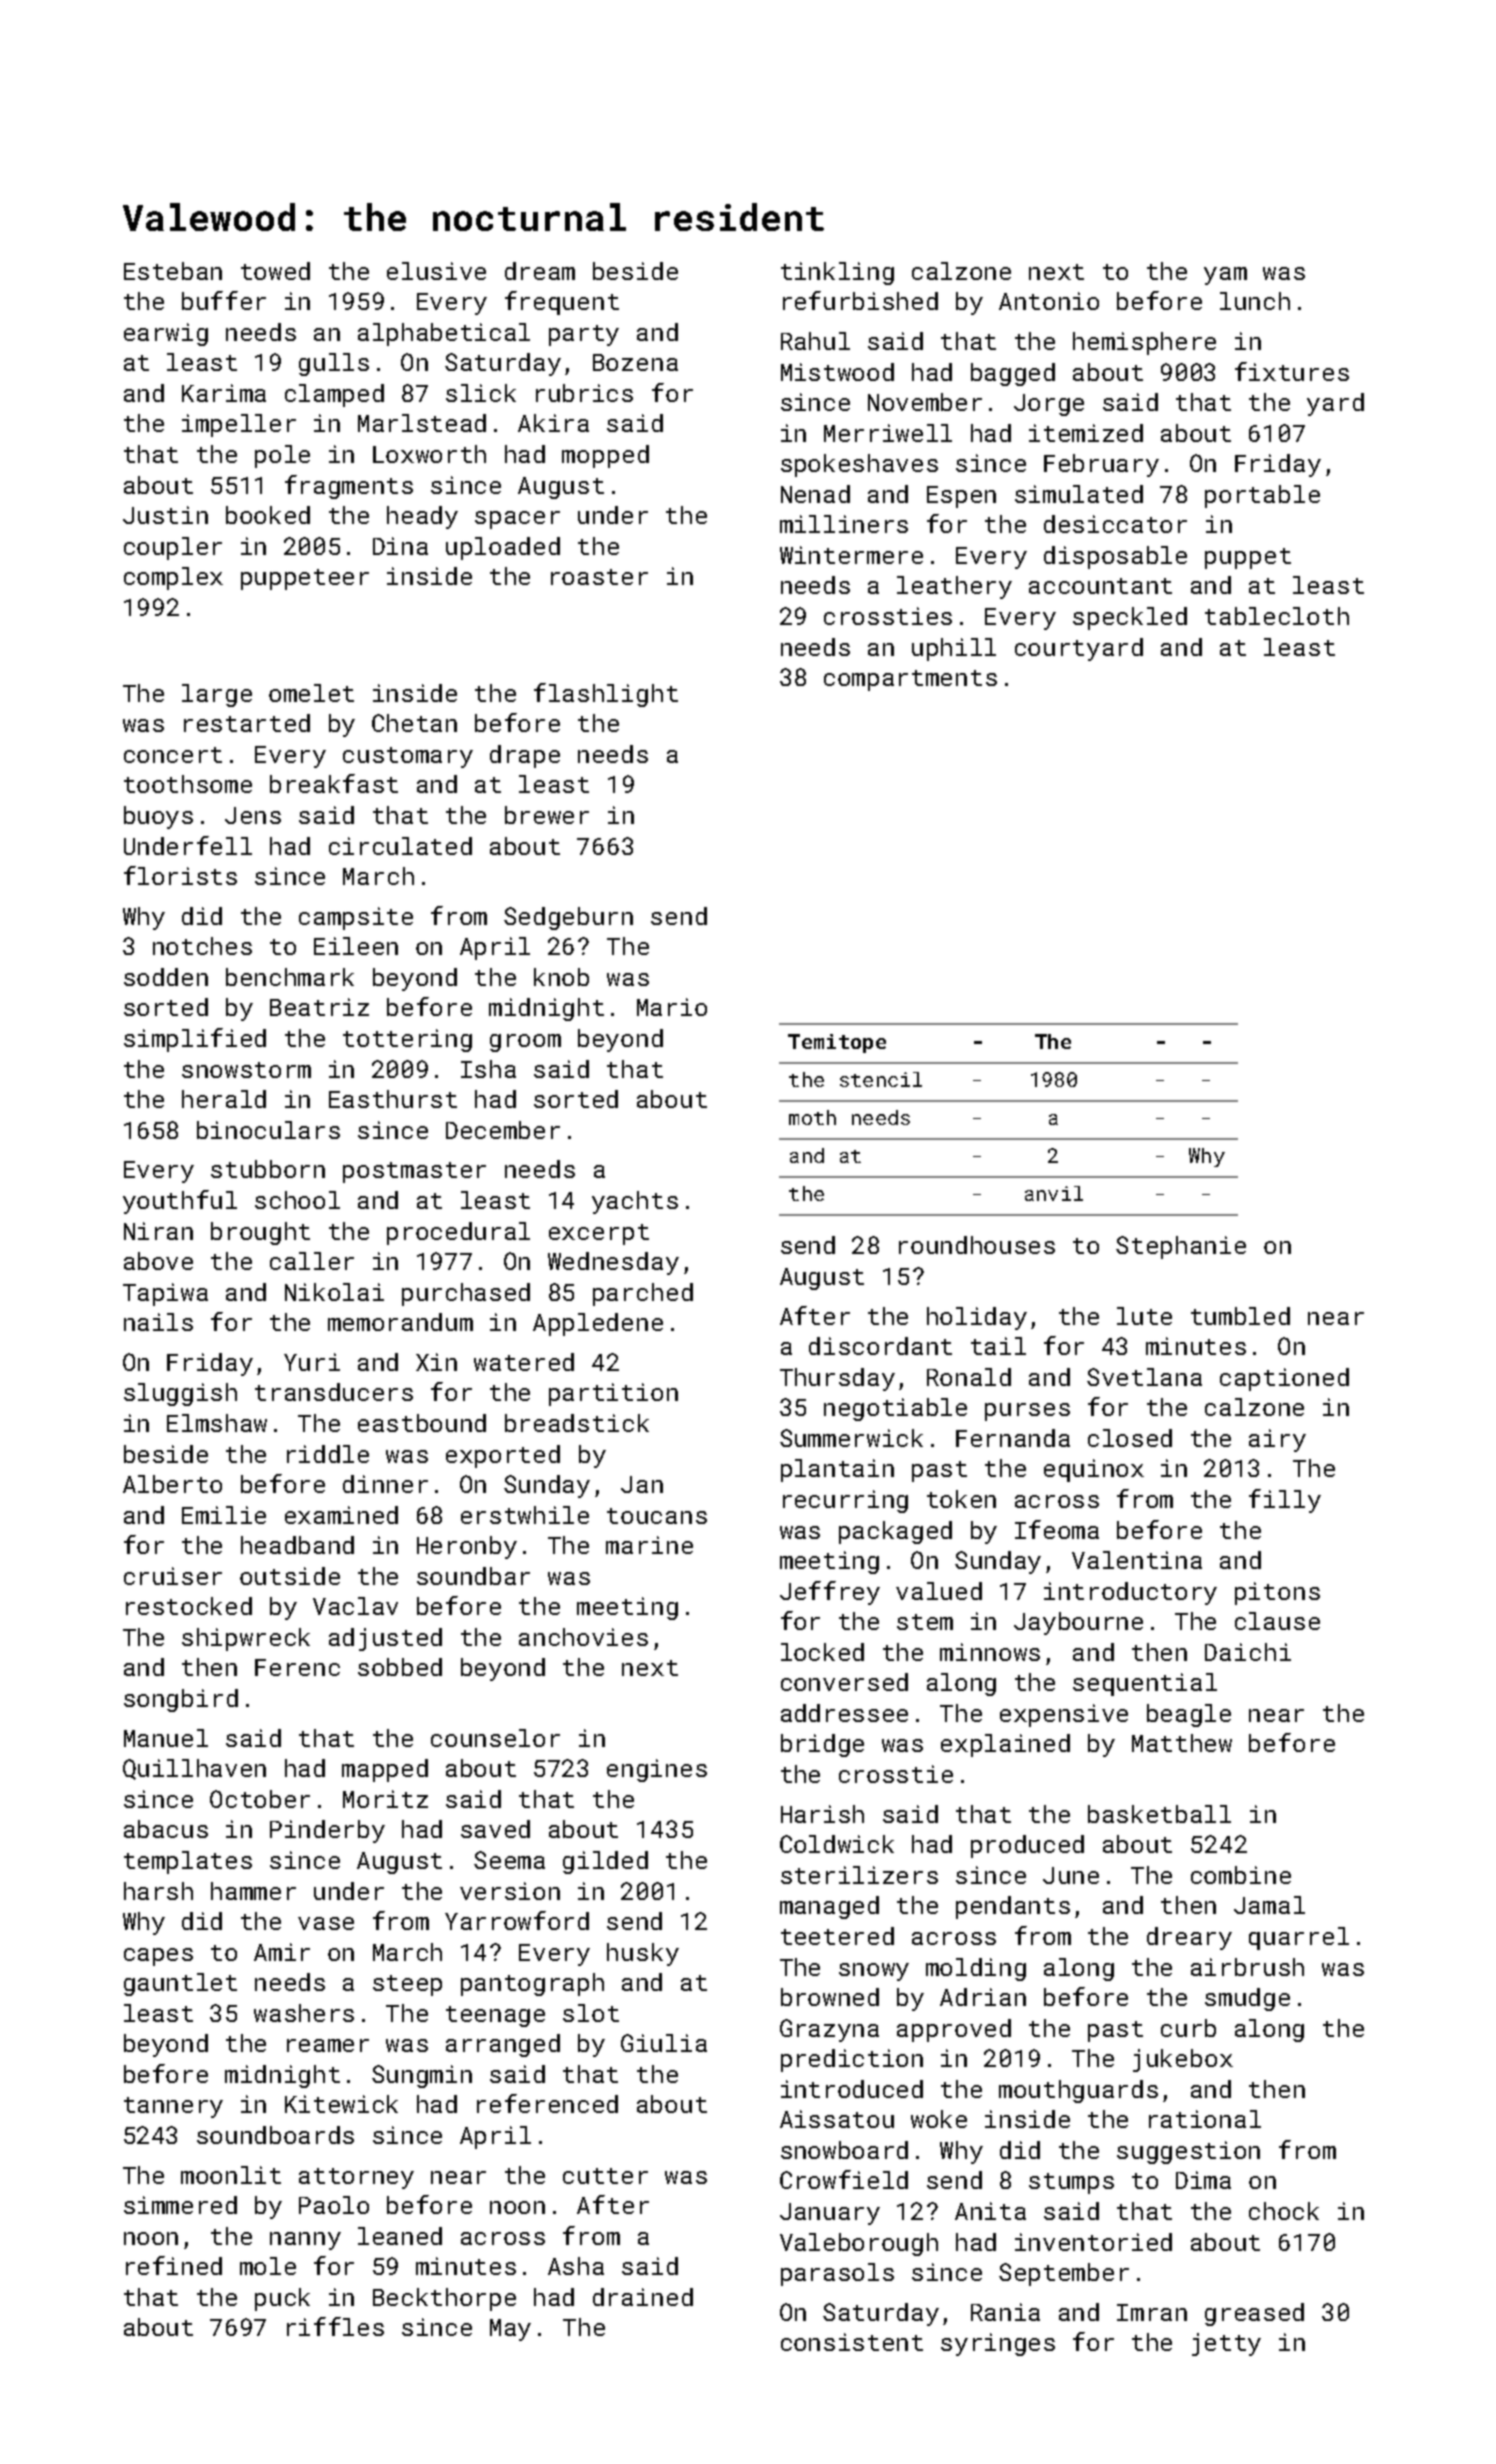 The image size is (1496, 2464). What do you see at coordinates (335, 2326) in the screenshot?
I see `riffles` at bounding box center [335, 2326].
